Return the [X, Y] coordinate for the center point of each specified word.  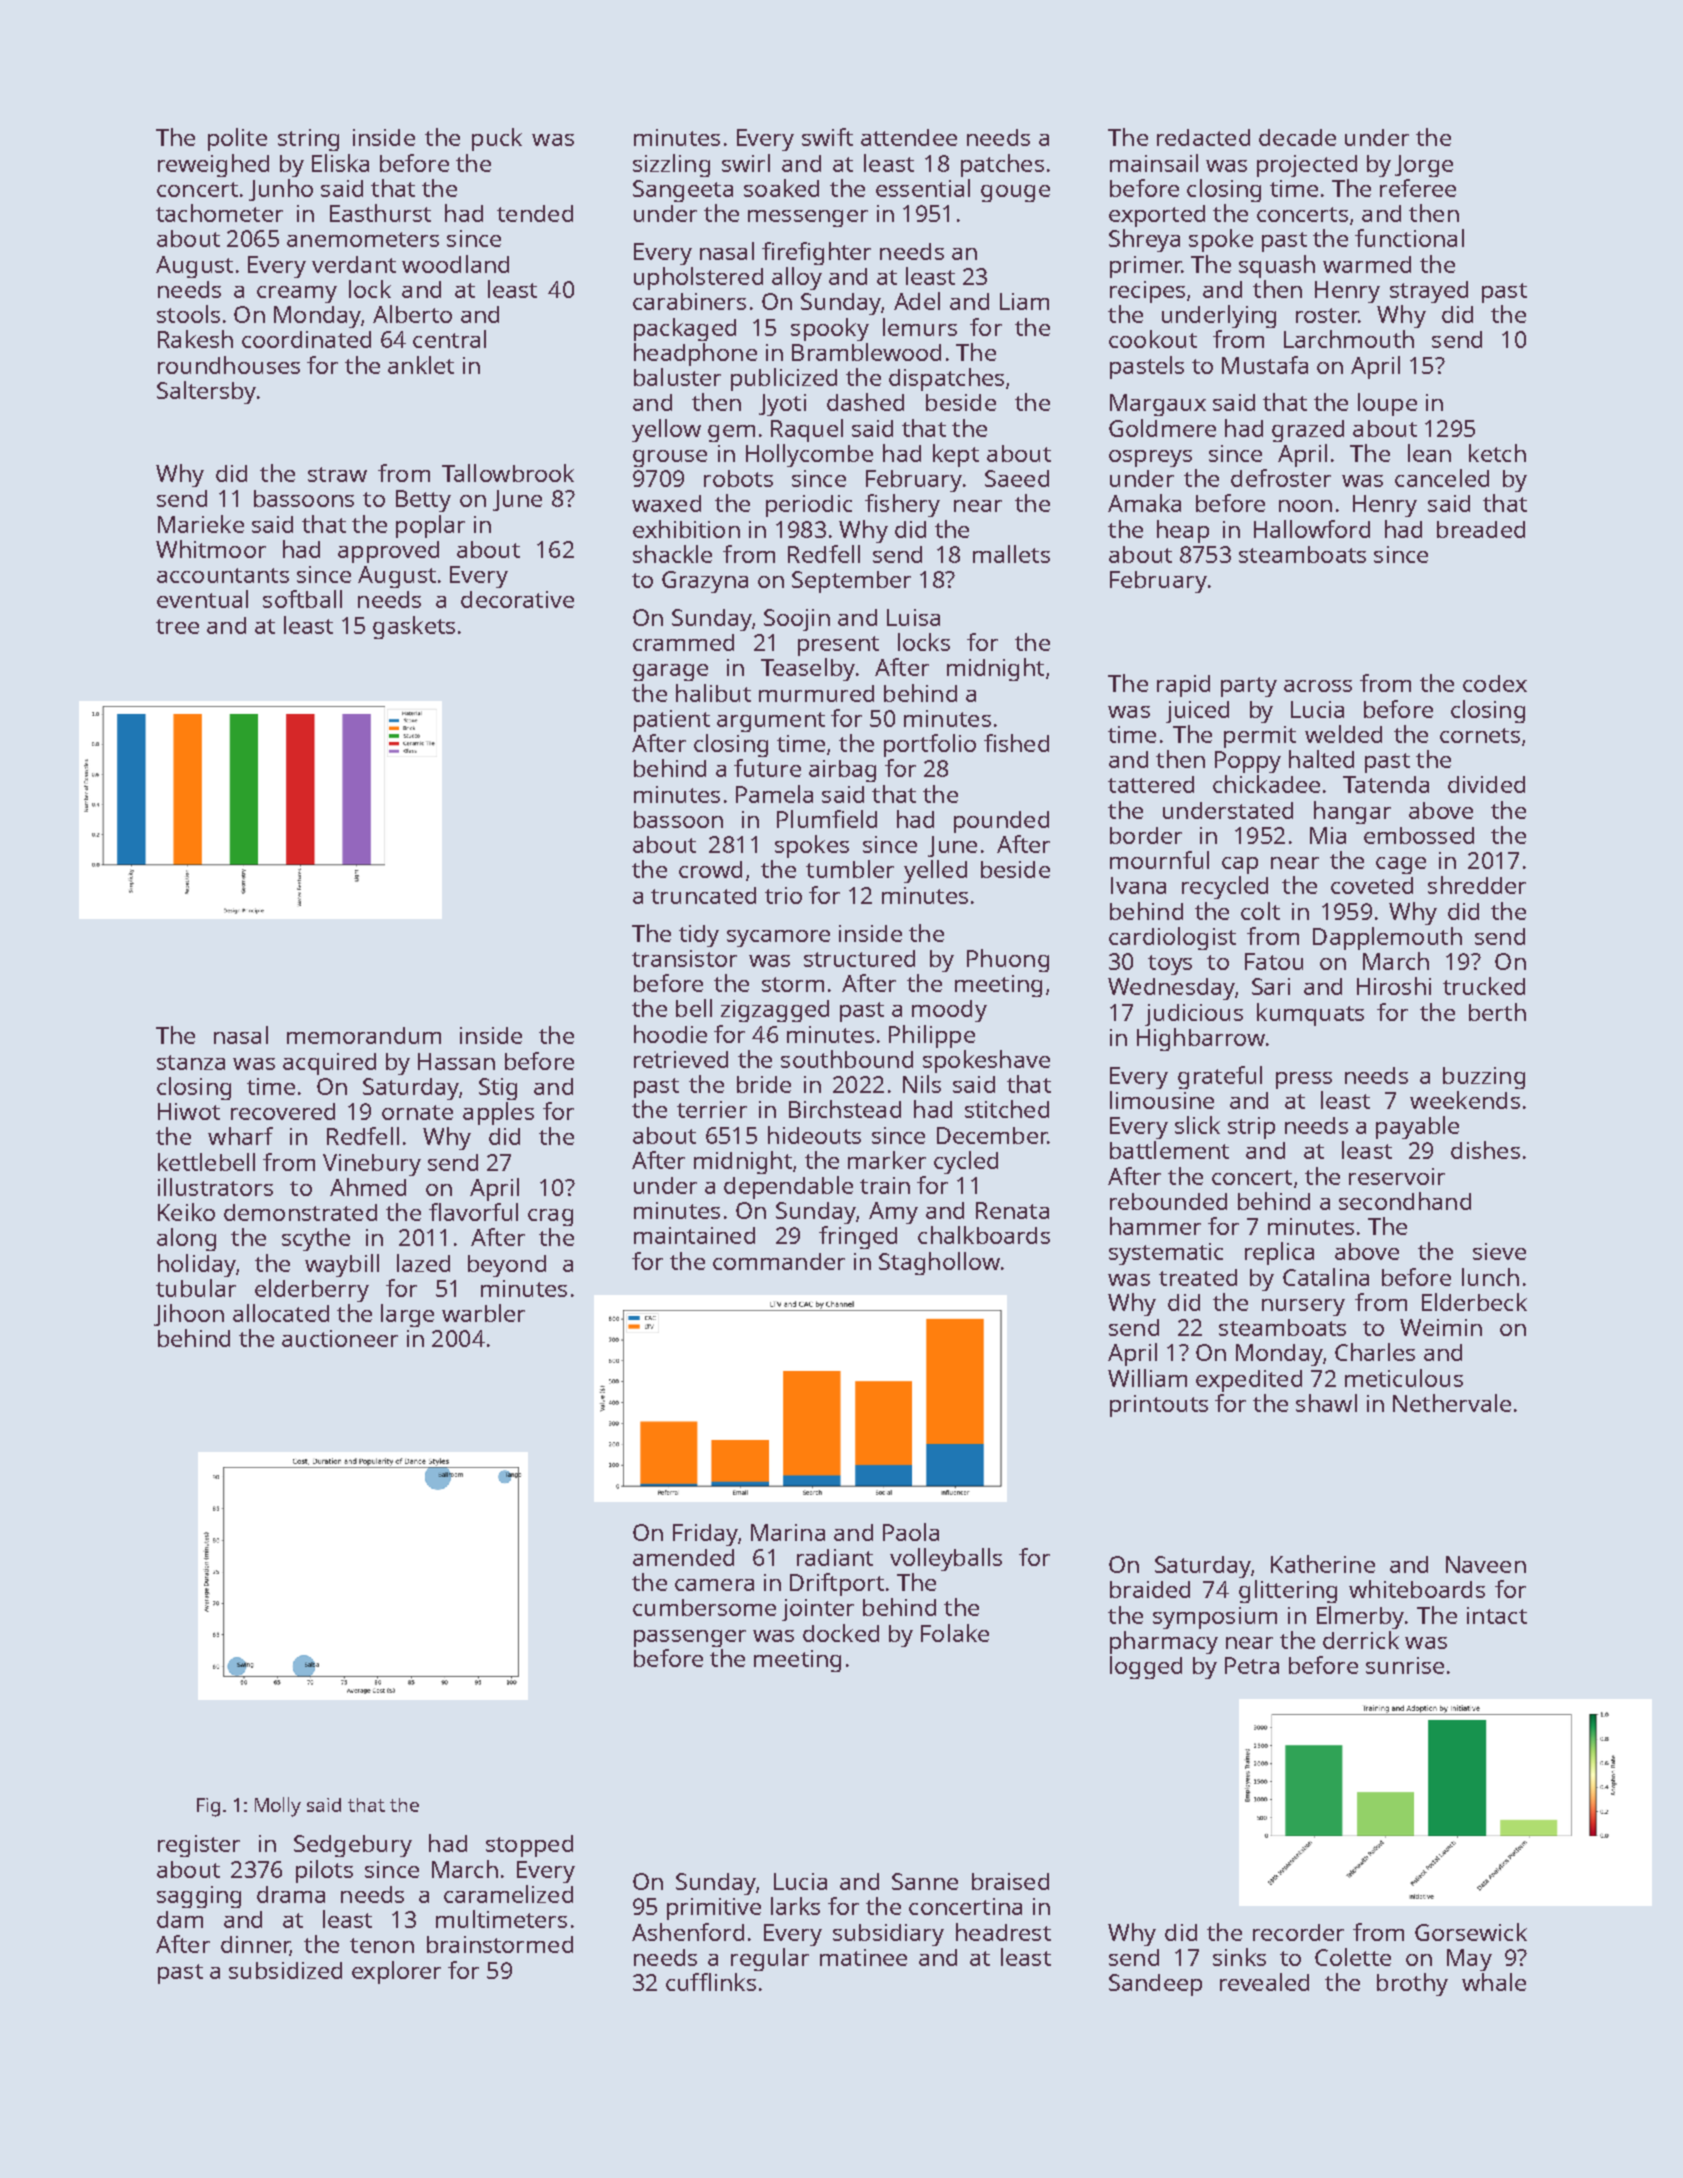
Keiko [186, 1212]
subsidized [285, 1970]
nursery [1303, 1307]
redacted [1203, 137]
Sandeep [1155, 1985]
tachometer [219, 213]
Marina [788, 1532]
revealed [1264, 1982]
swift [827, 137]
